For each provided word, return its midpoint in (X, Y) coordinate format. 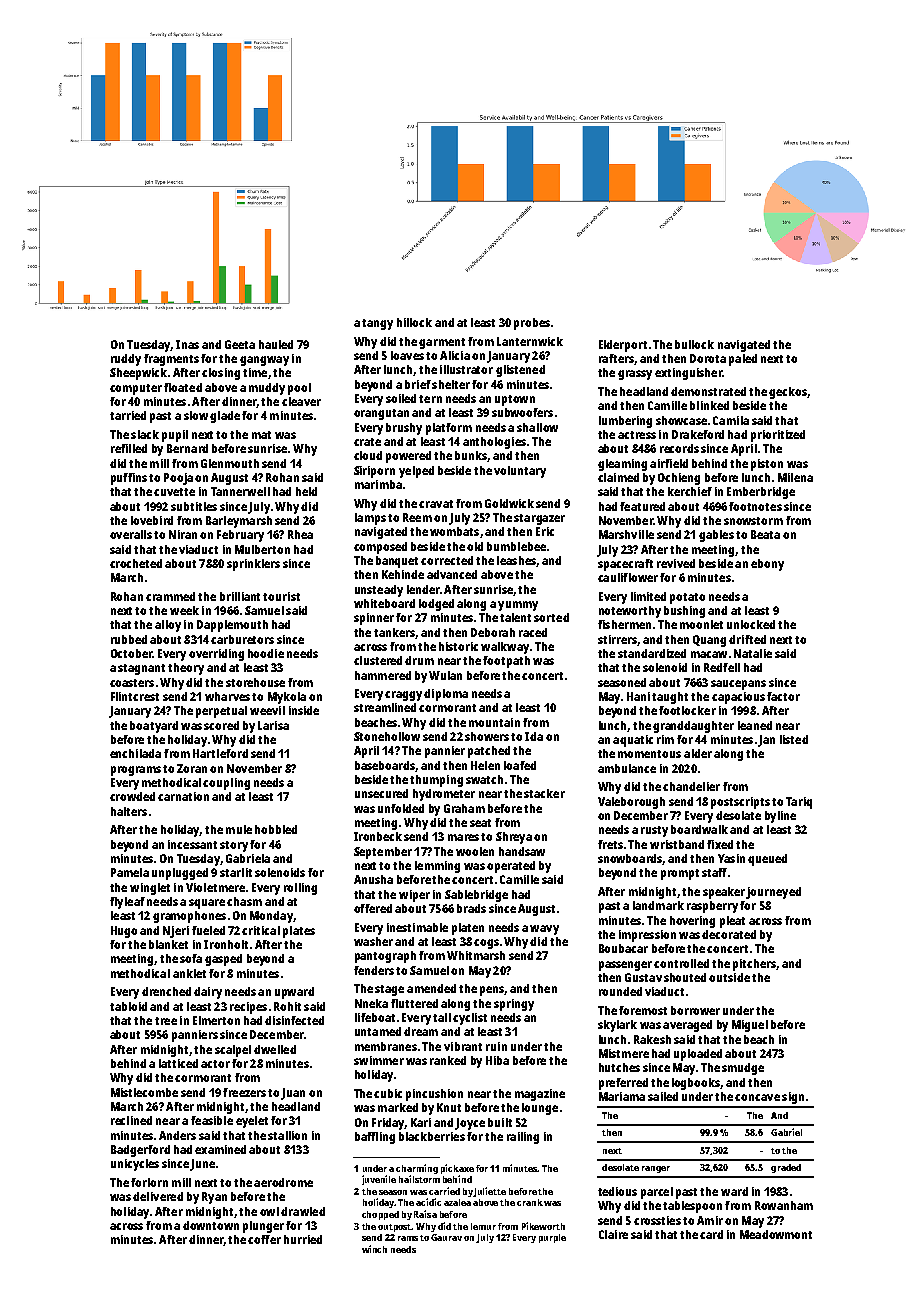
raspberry (712, 907)
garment (442, 343)
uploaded (698, 1055)
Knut (449, 1107)
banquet (397, 562)
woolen (475, 851)
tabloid (128, 1006)
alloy (168, 626)
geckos (788, 393)
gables (716, 536)
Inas (187, 344)
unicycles (135, 1165)
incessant (192, 844)
